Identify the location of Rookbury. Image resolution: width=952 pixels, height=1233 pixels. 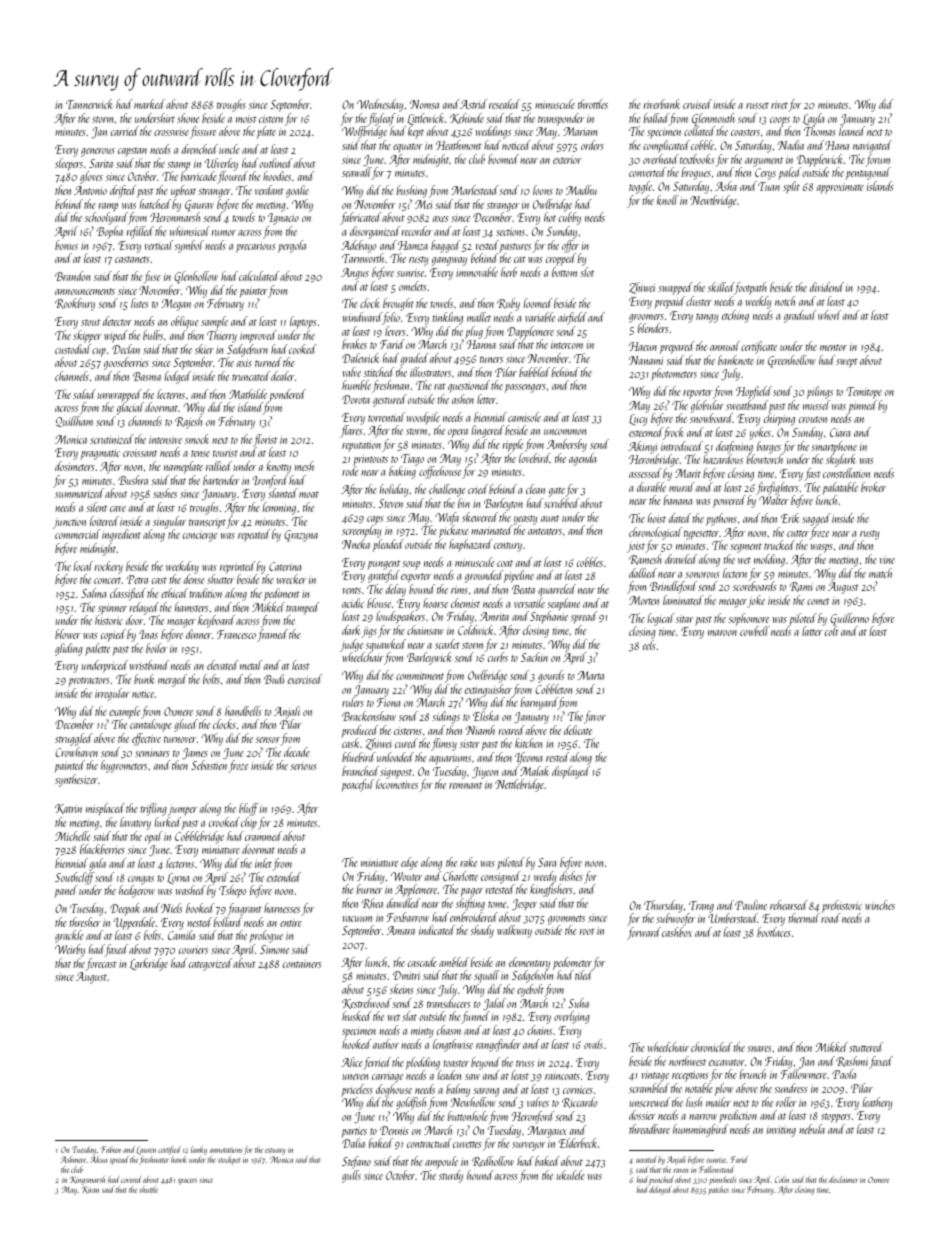
(75, 304).
